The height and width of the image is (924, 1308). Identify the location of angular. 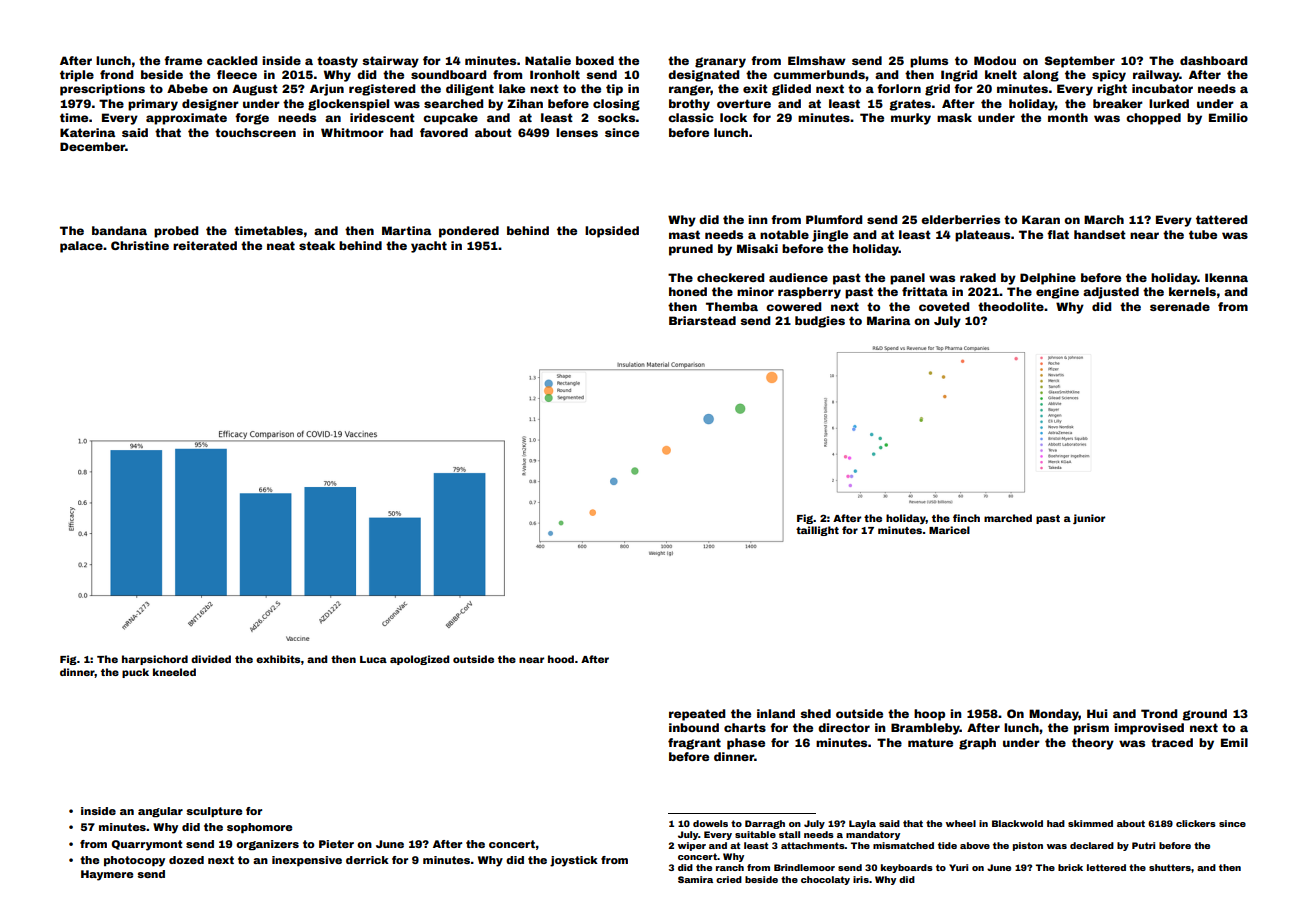
(160, 812).
